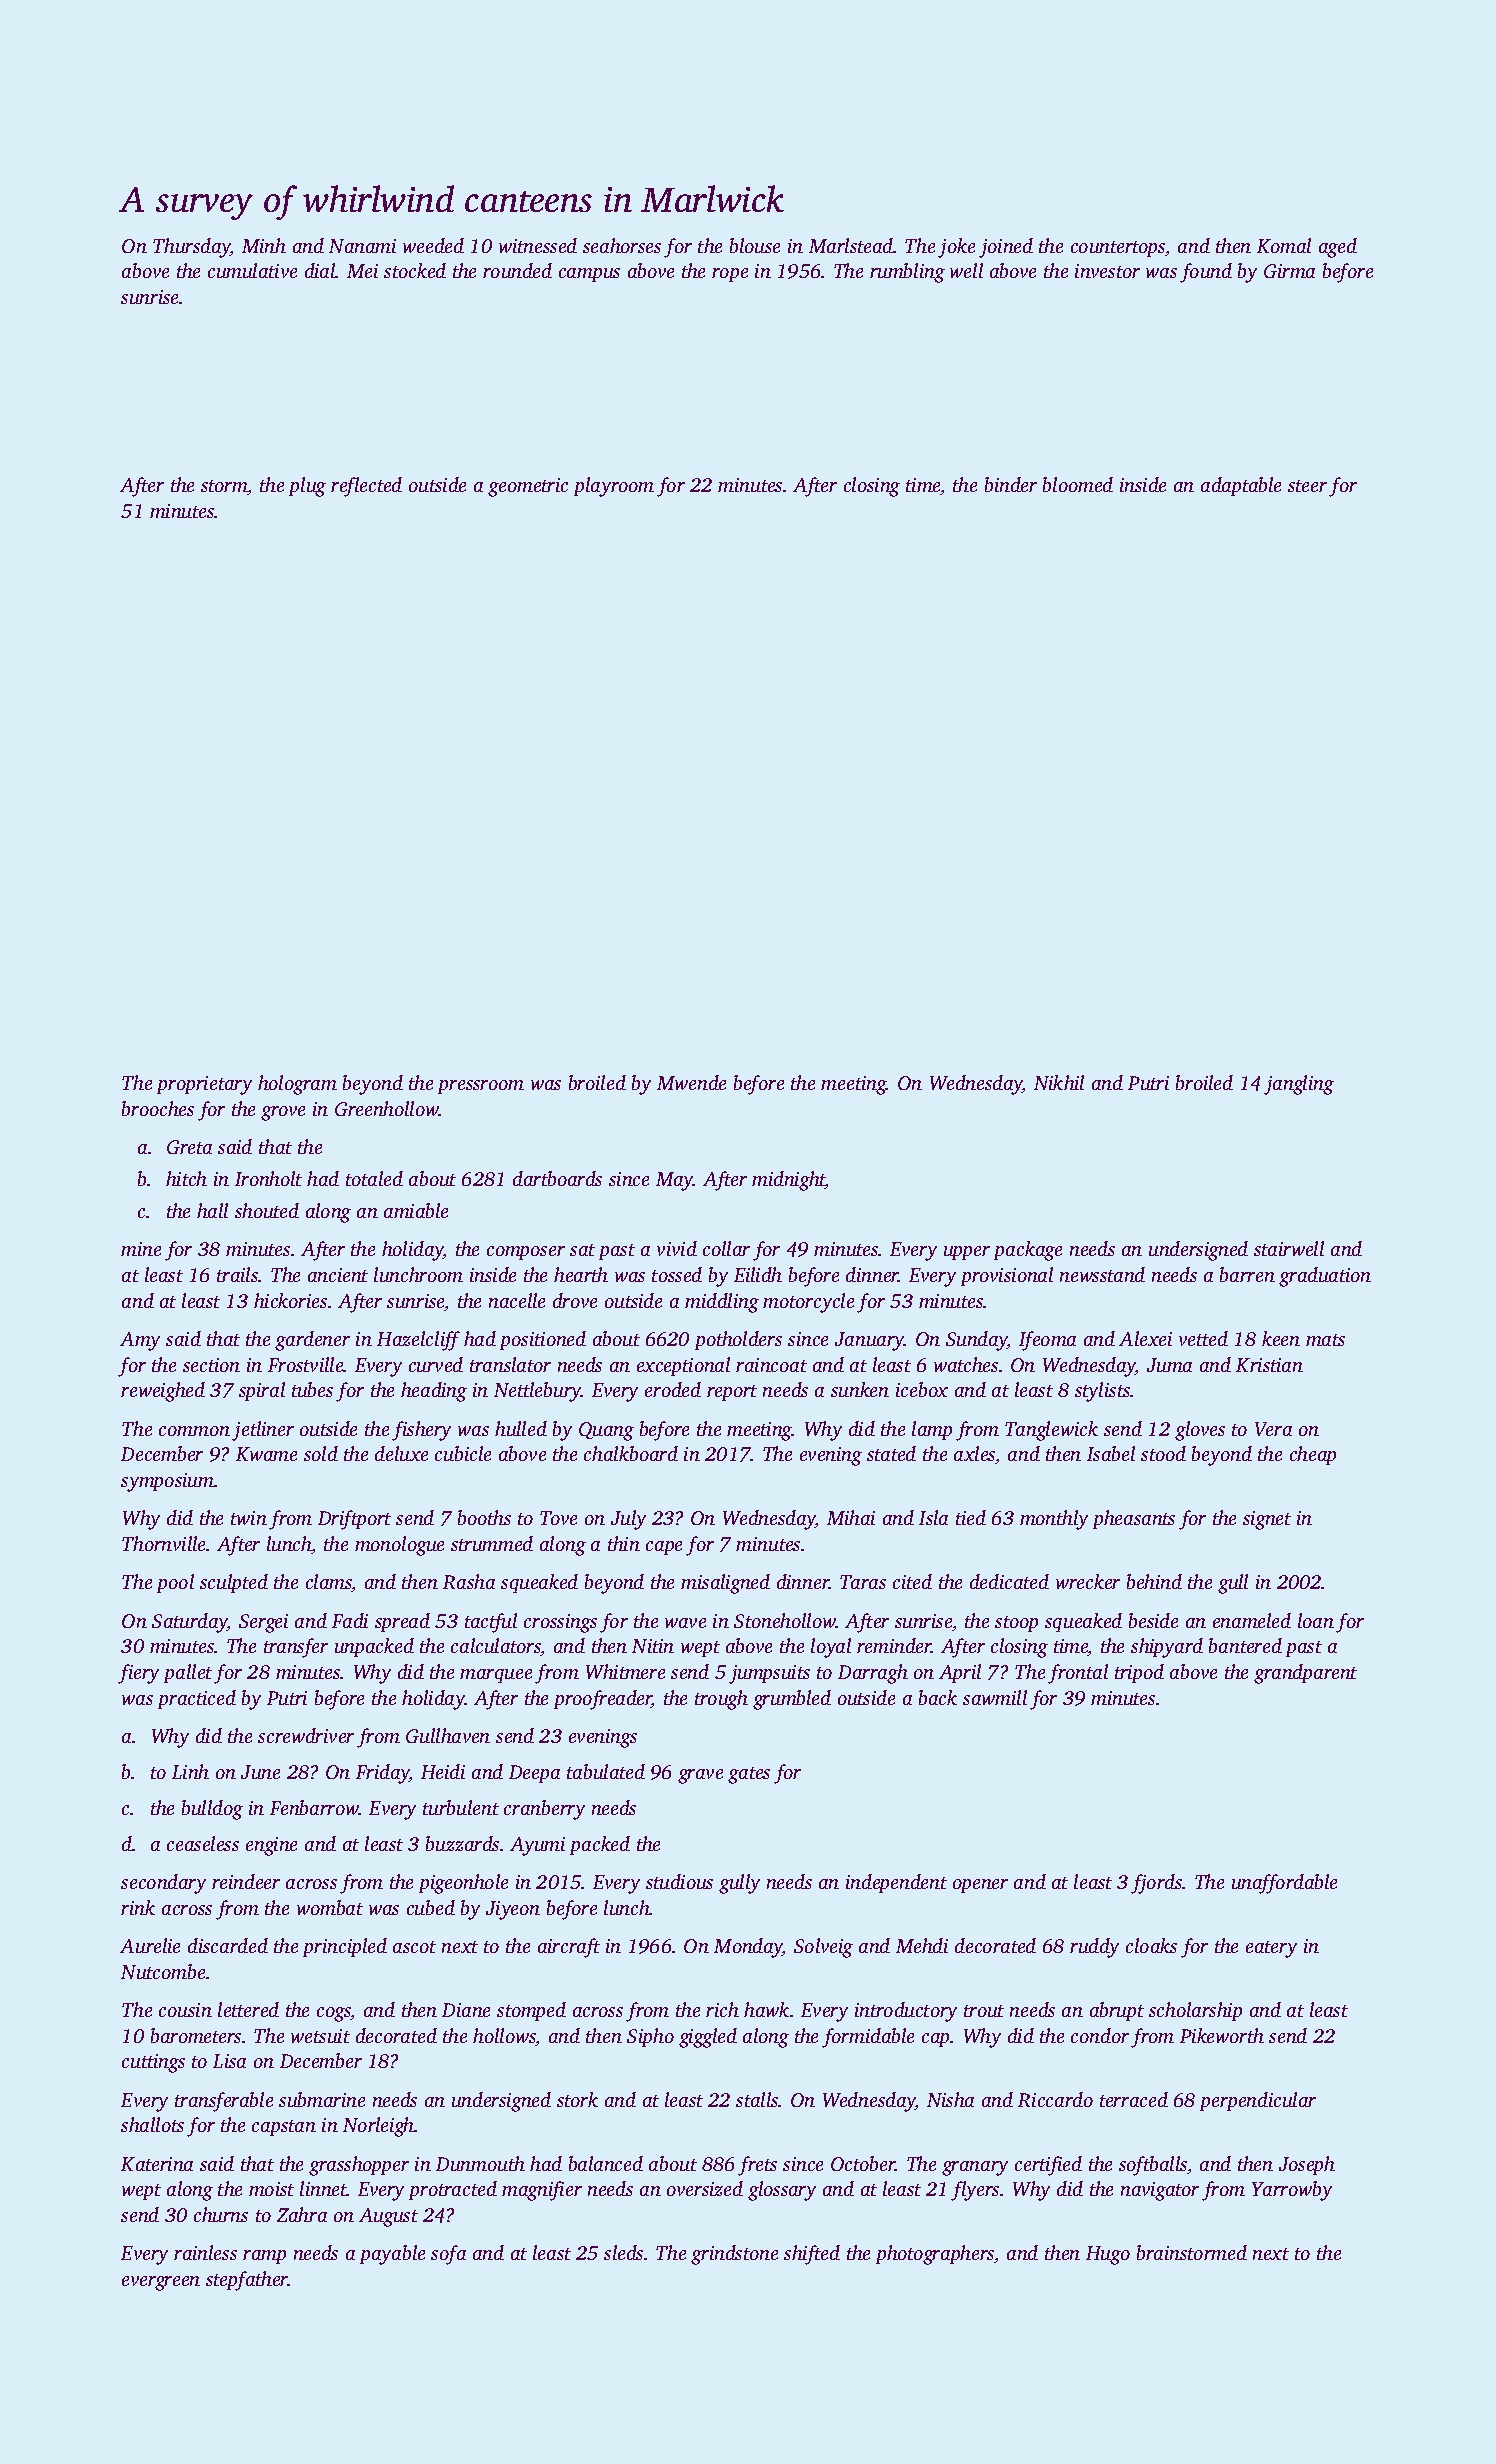 This document has width=1496, height=2464. What do you see at coordinates (1078, 484) in the document?
I see `bloomed` at bounding box center [1078, 484].
